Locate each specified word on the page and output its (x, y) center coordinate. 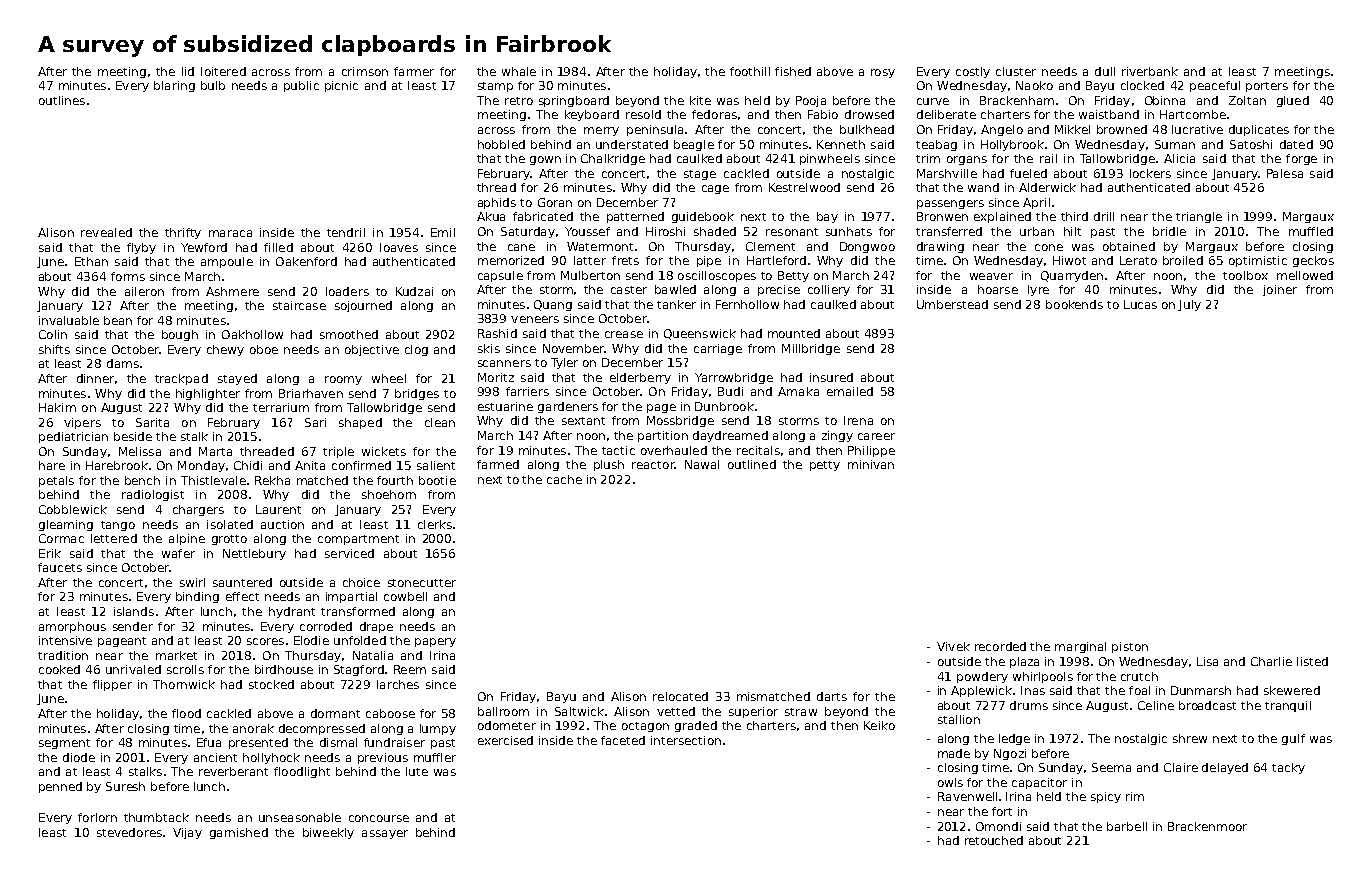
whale (519, 71)
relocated (680, 696)
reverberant (233, 771)
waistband (1109, 114)
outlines (62, 100)
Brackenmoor (1207, 826)
